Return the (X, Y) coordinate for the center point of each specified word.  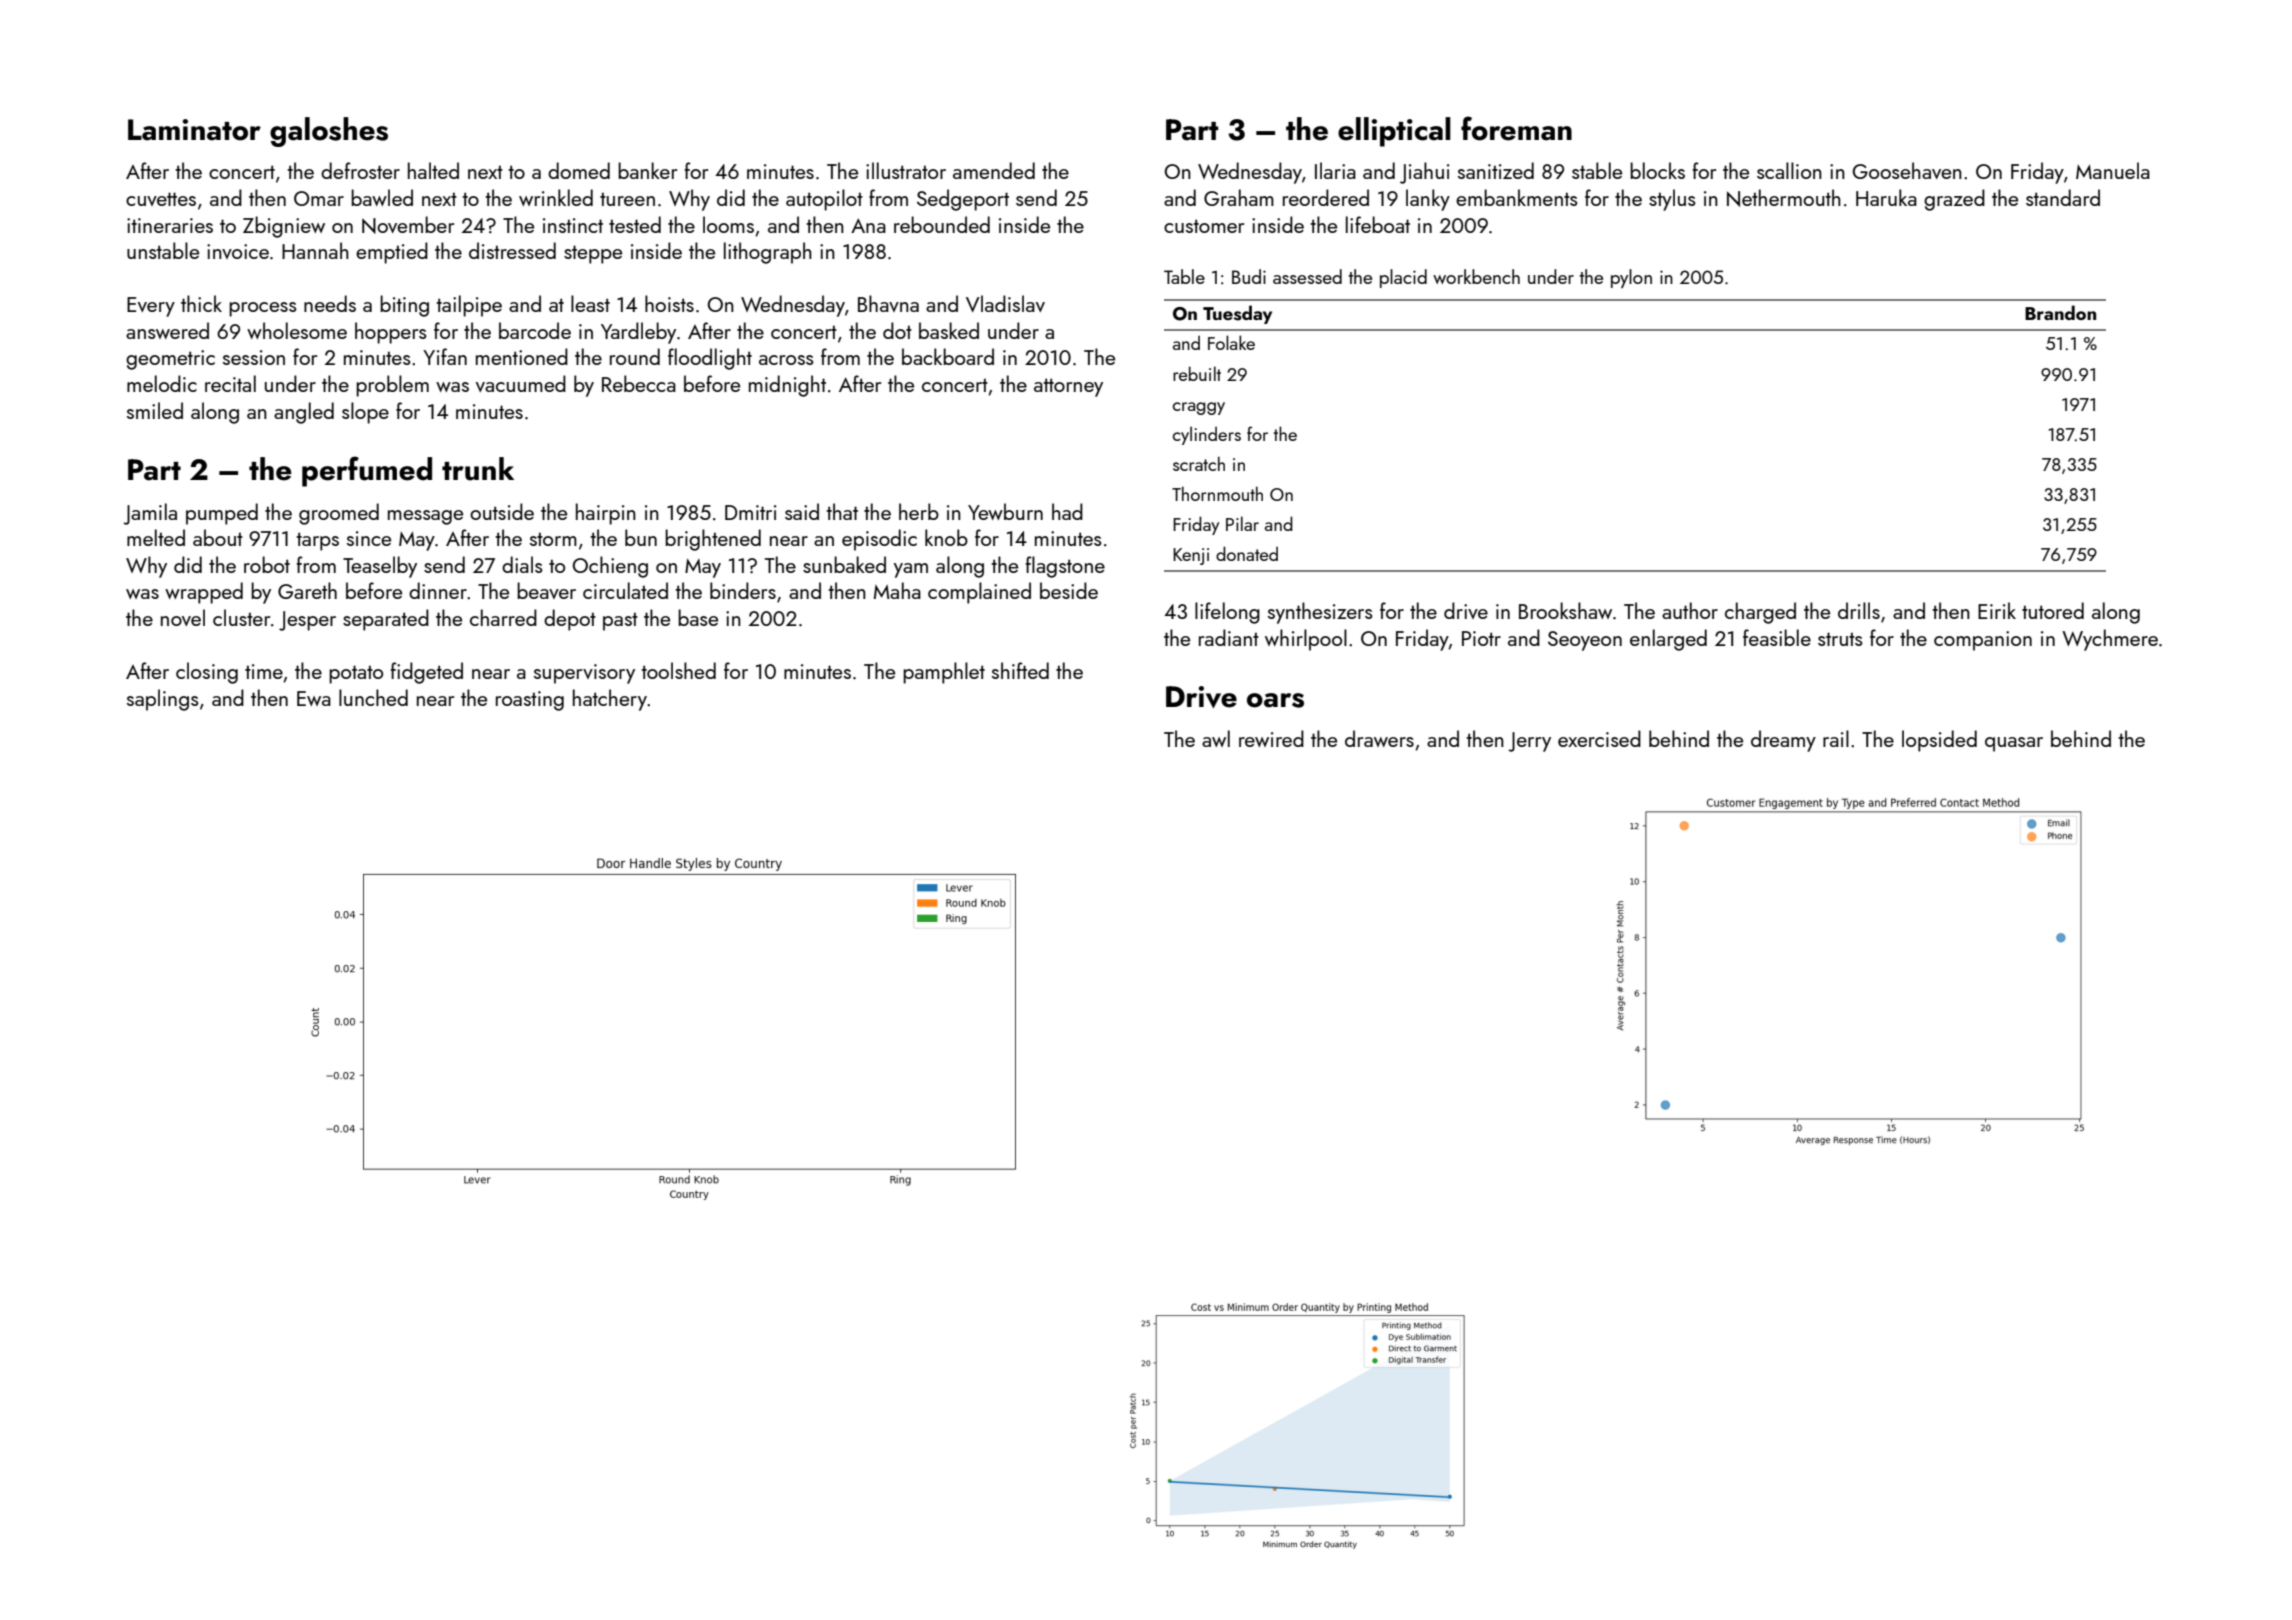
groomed (339, 514)
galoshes (329, 132)
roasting (530, 701)
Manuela (2113, 170)
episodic (879, 540)
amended (994, 170)
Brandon (2060, 312)
